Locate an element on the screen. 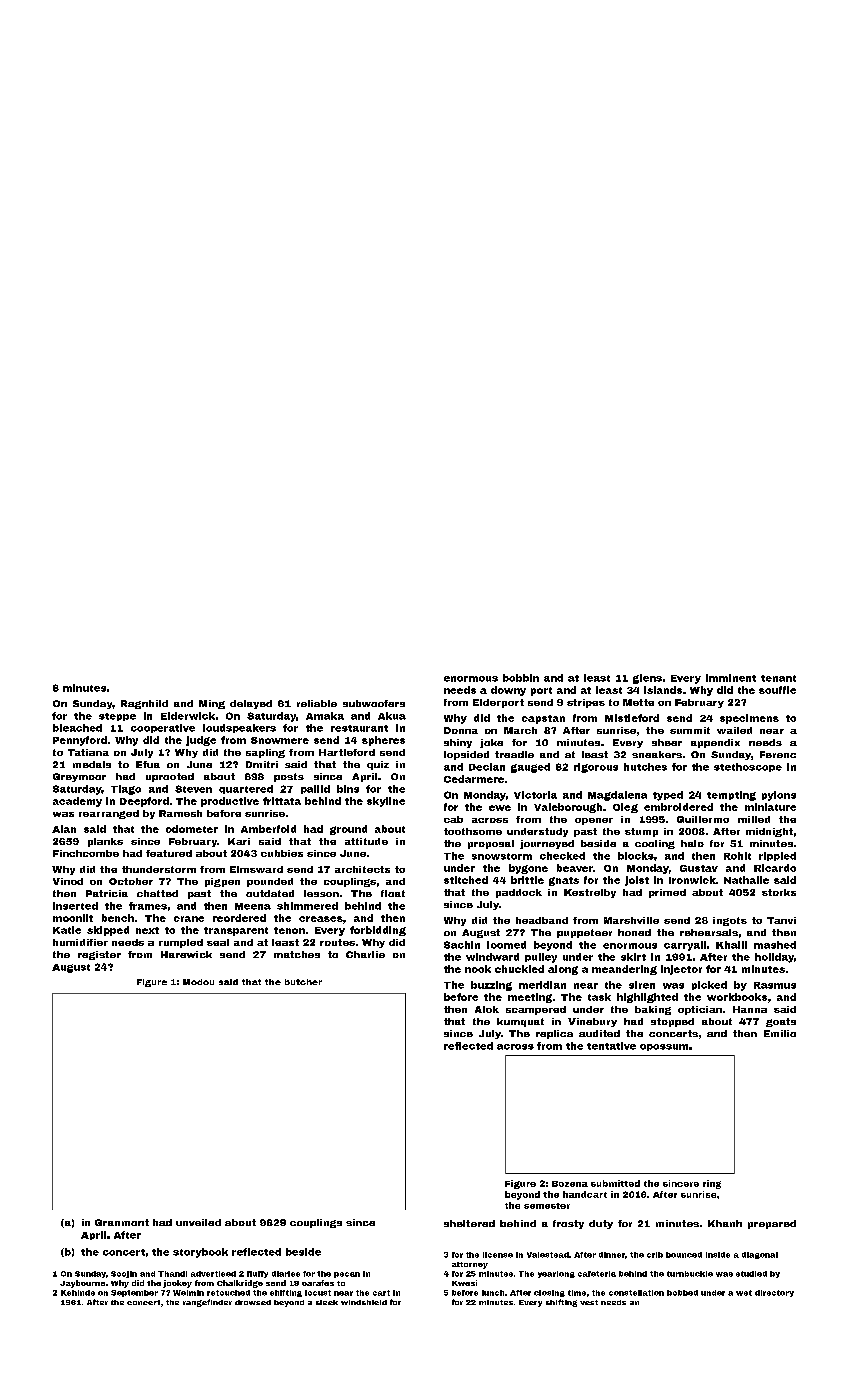 This screenshot has width=849, height=1400. Guillermo is located at coordinates (703, 819).
